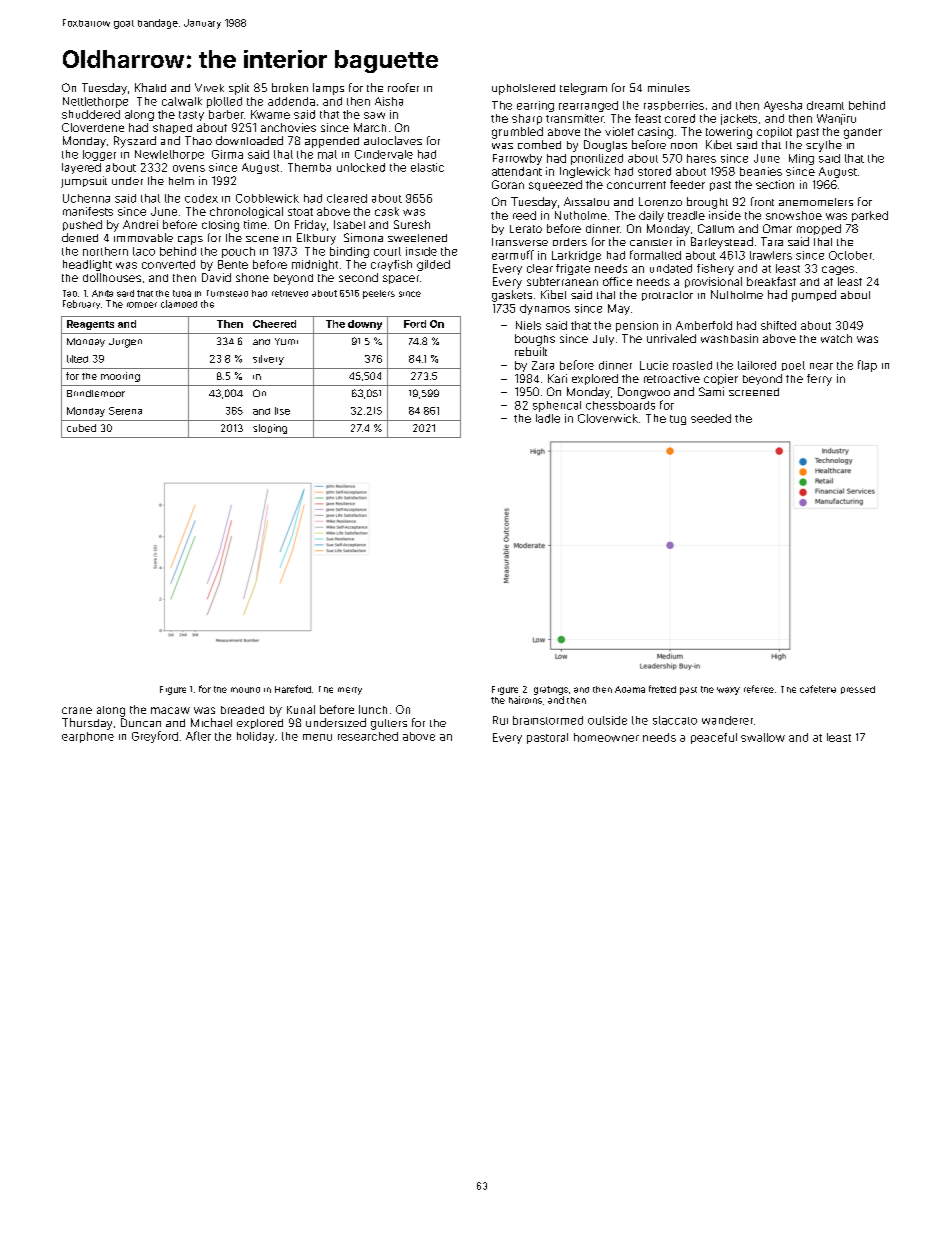 The image size is (952, 1233). What do you see at coordinates (606, 737) in the screenshot?
I see `homeowner` at bounding box center [606, 737].
